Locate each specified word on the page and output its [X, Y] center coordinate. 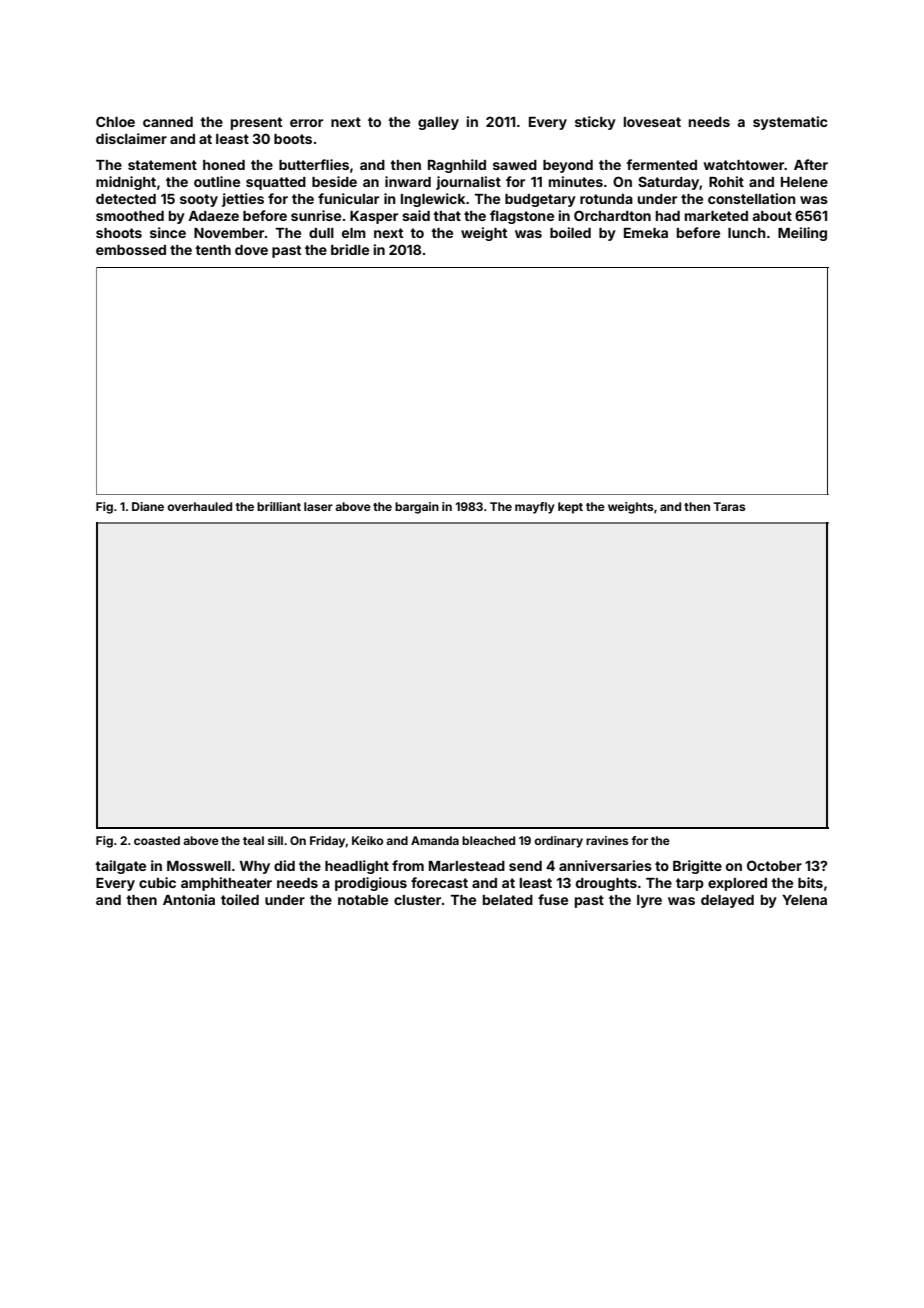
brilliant [279, 506]
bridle [350, 249]
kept [570, 508]
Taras [729, 506]
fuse [553, 899]
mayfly [535, 508]
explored [737, 884]
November [229, 233]
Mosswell [199, 866]
